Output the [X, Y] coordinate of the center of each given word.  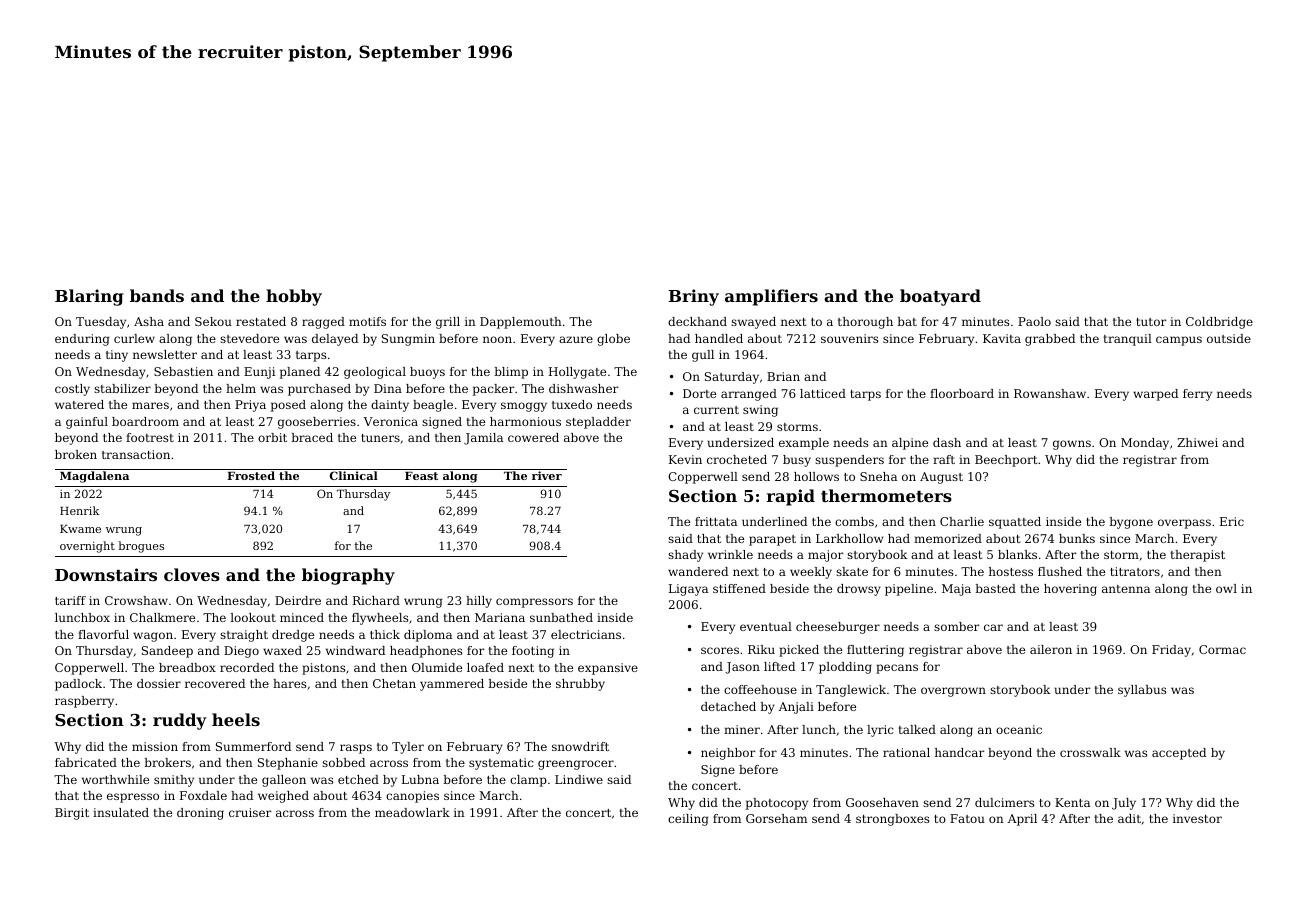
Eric [1232, 521]
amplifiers [771, 297]
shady [685, 556]
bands [157, 295]
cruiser [250, 812]
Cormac [1222, 649]
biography [348, 576]
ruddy [180, 721]
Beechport [1006, 461]
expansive [608, 669]
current [716, 410]
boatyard [940, 297]
